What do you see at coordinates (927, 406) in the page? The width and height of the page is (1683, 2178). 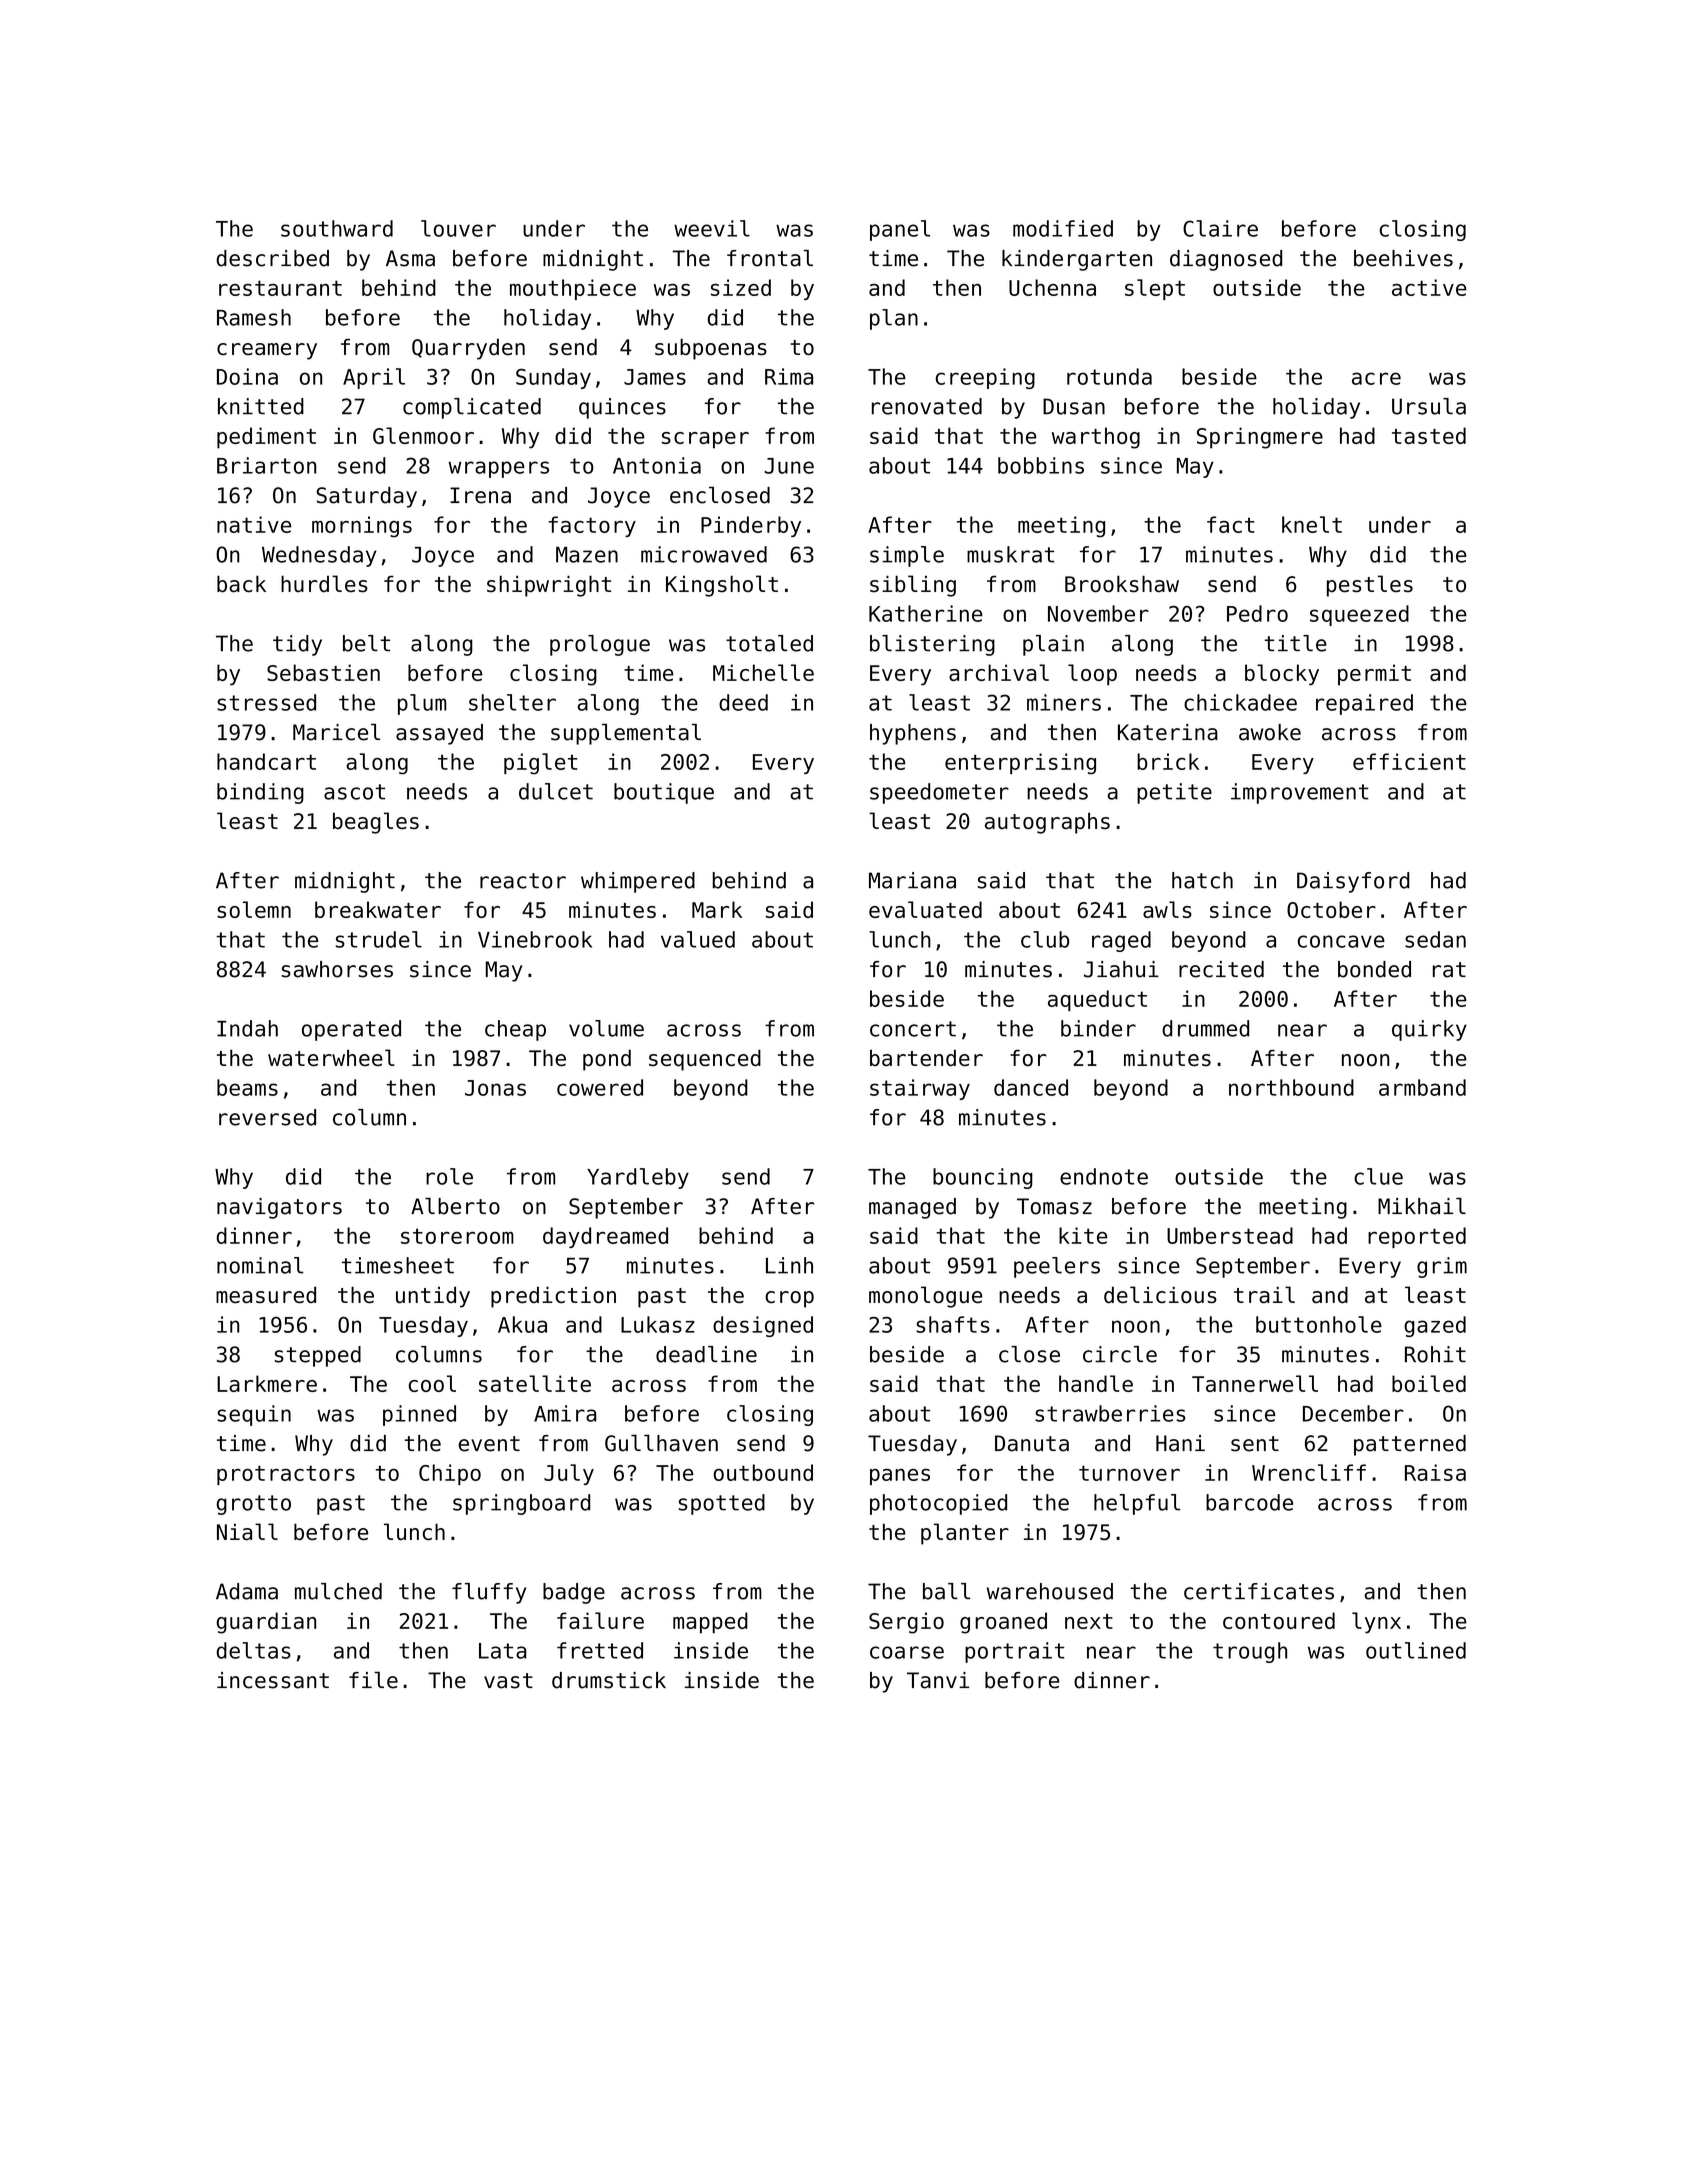 I see `renovated` at bounding box center [927, 406].
